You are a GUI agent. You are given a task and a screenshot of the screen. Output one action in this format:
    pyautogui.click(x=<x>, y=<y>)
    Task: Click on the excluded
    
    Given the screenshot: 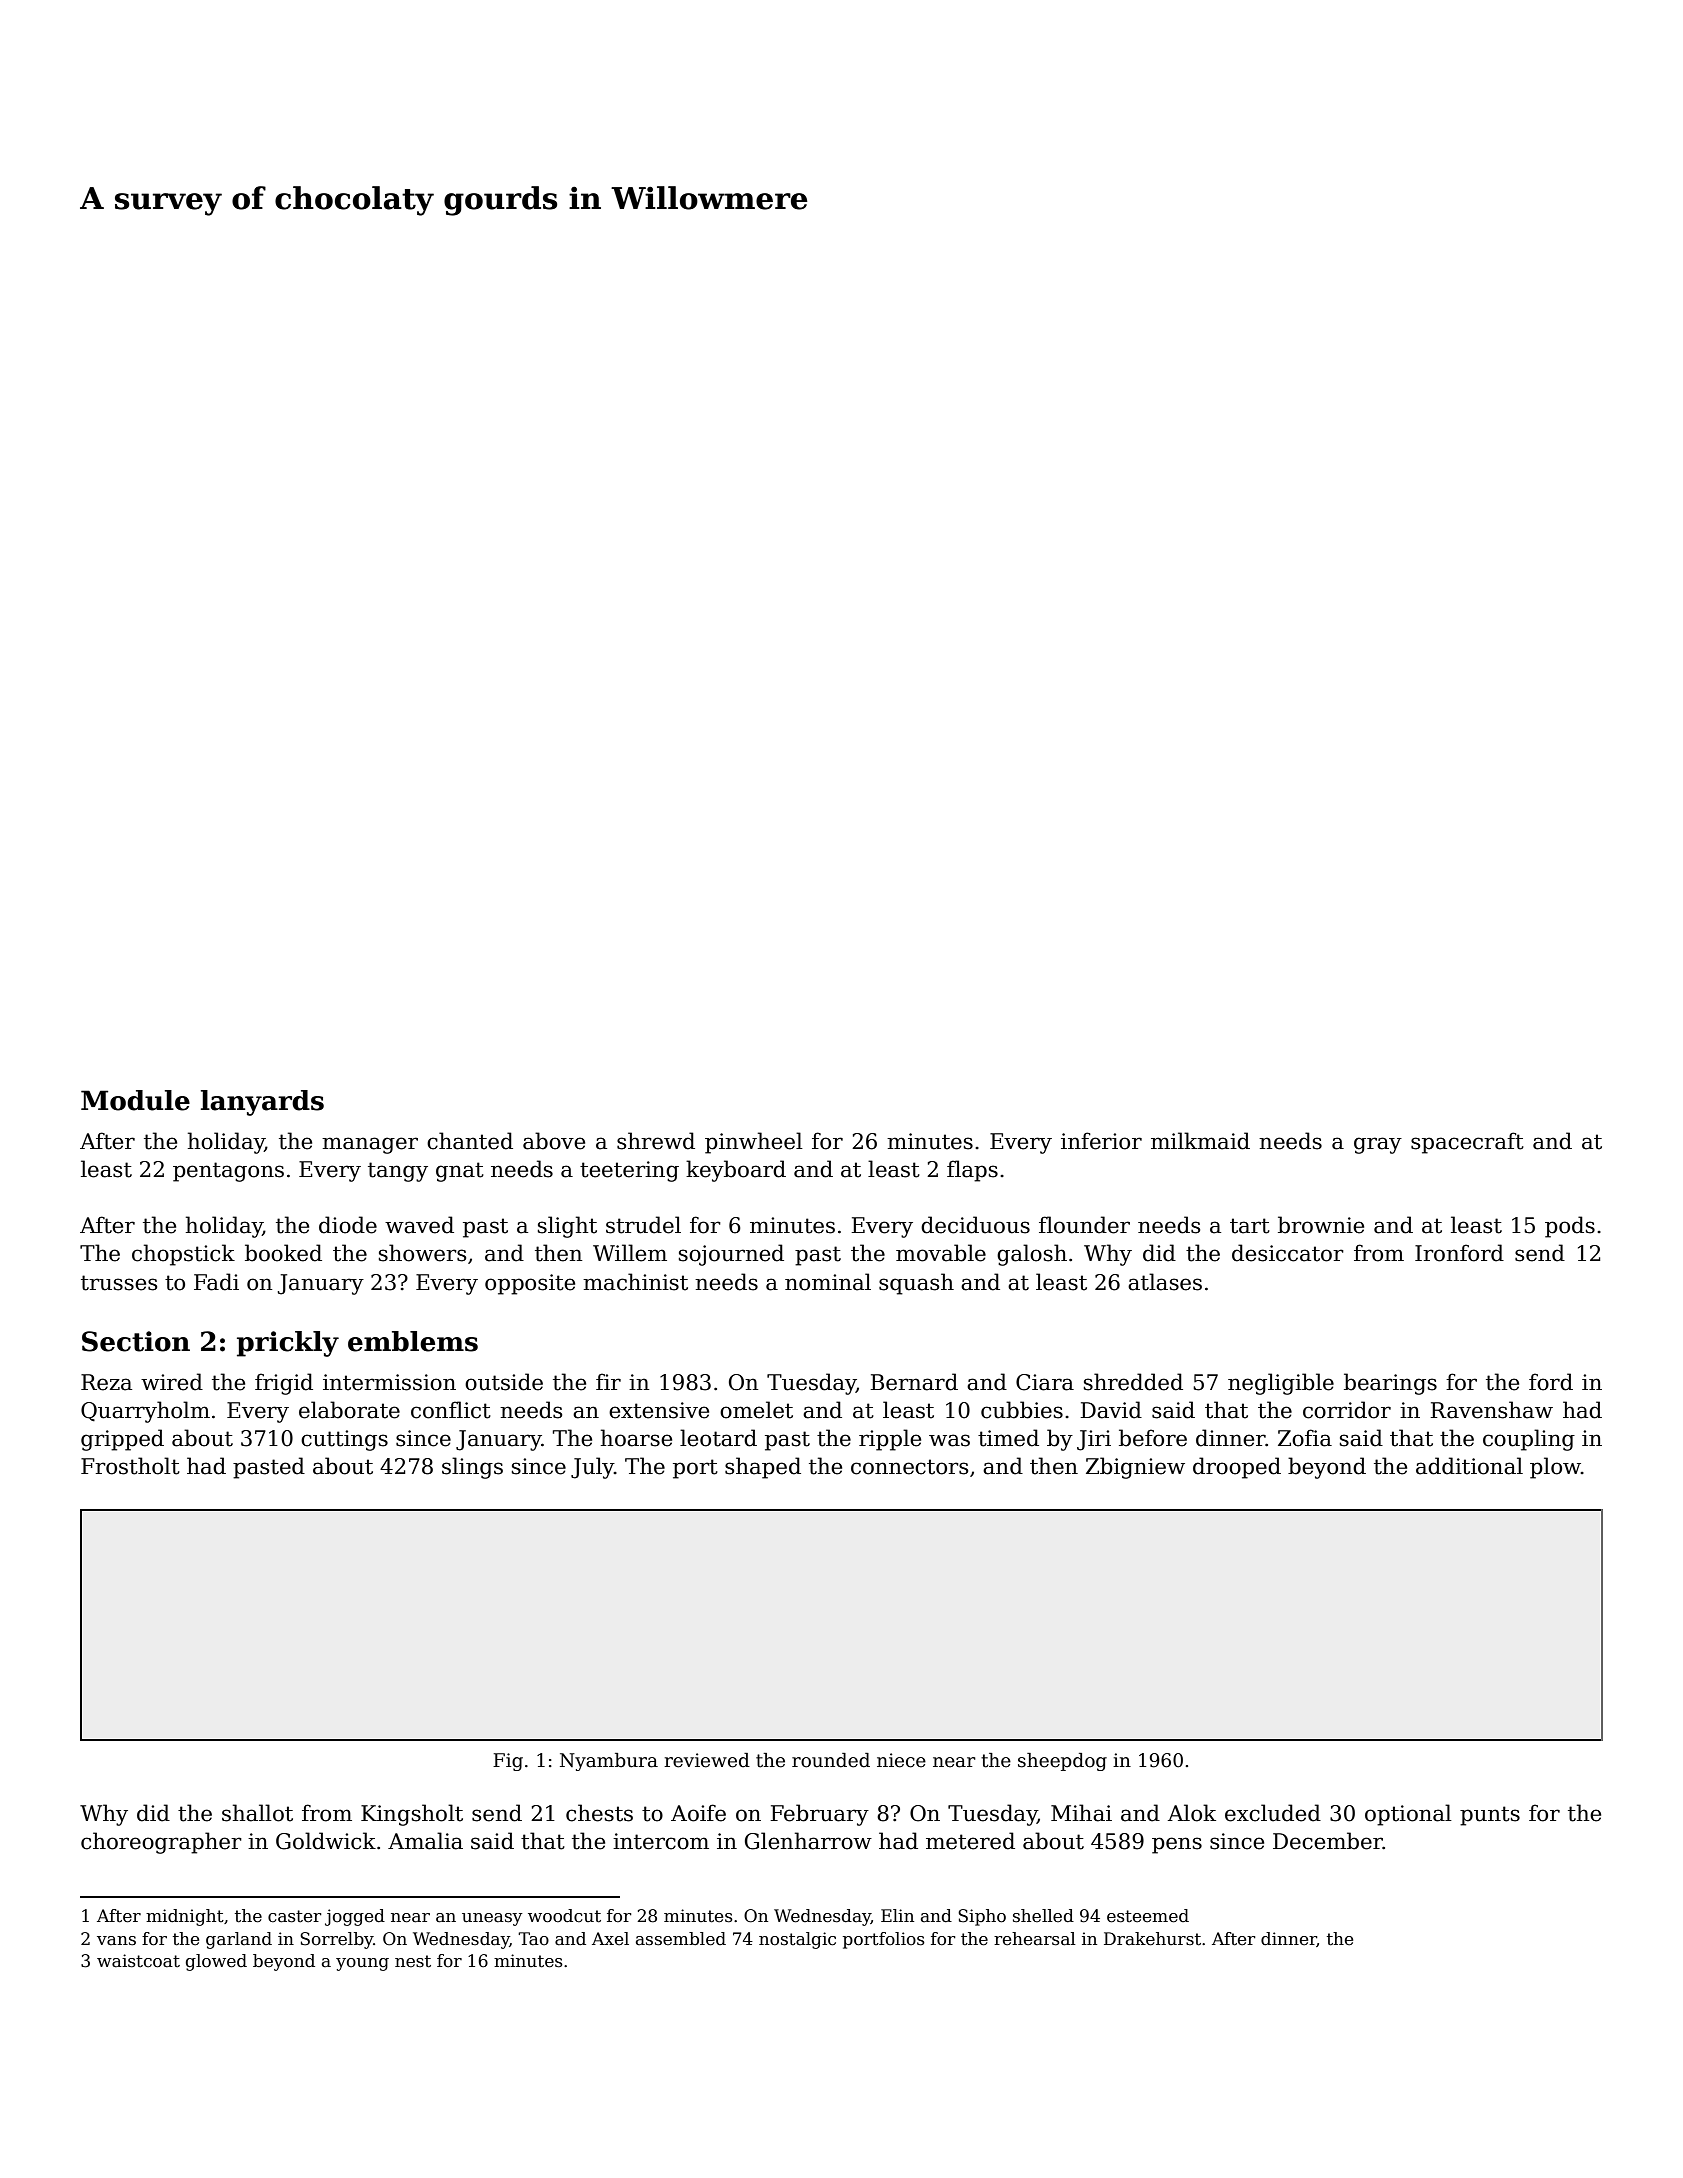 What is the action you would take?
    pyautogui.click(x=1273, y=1813)
